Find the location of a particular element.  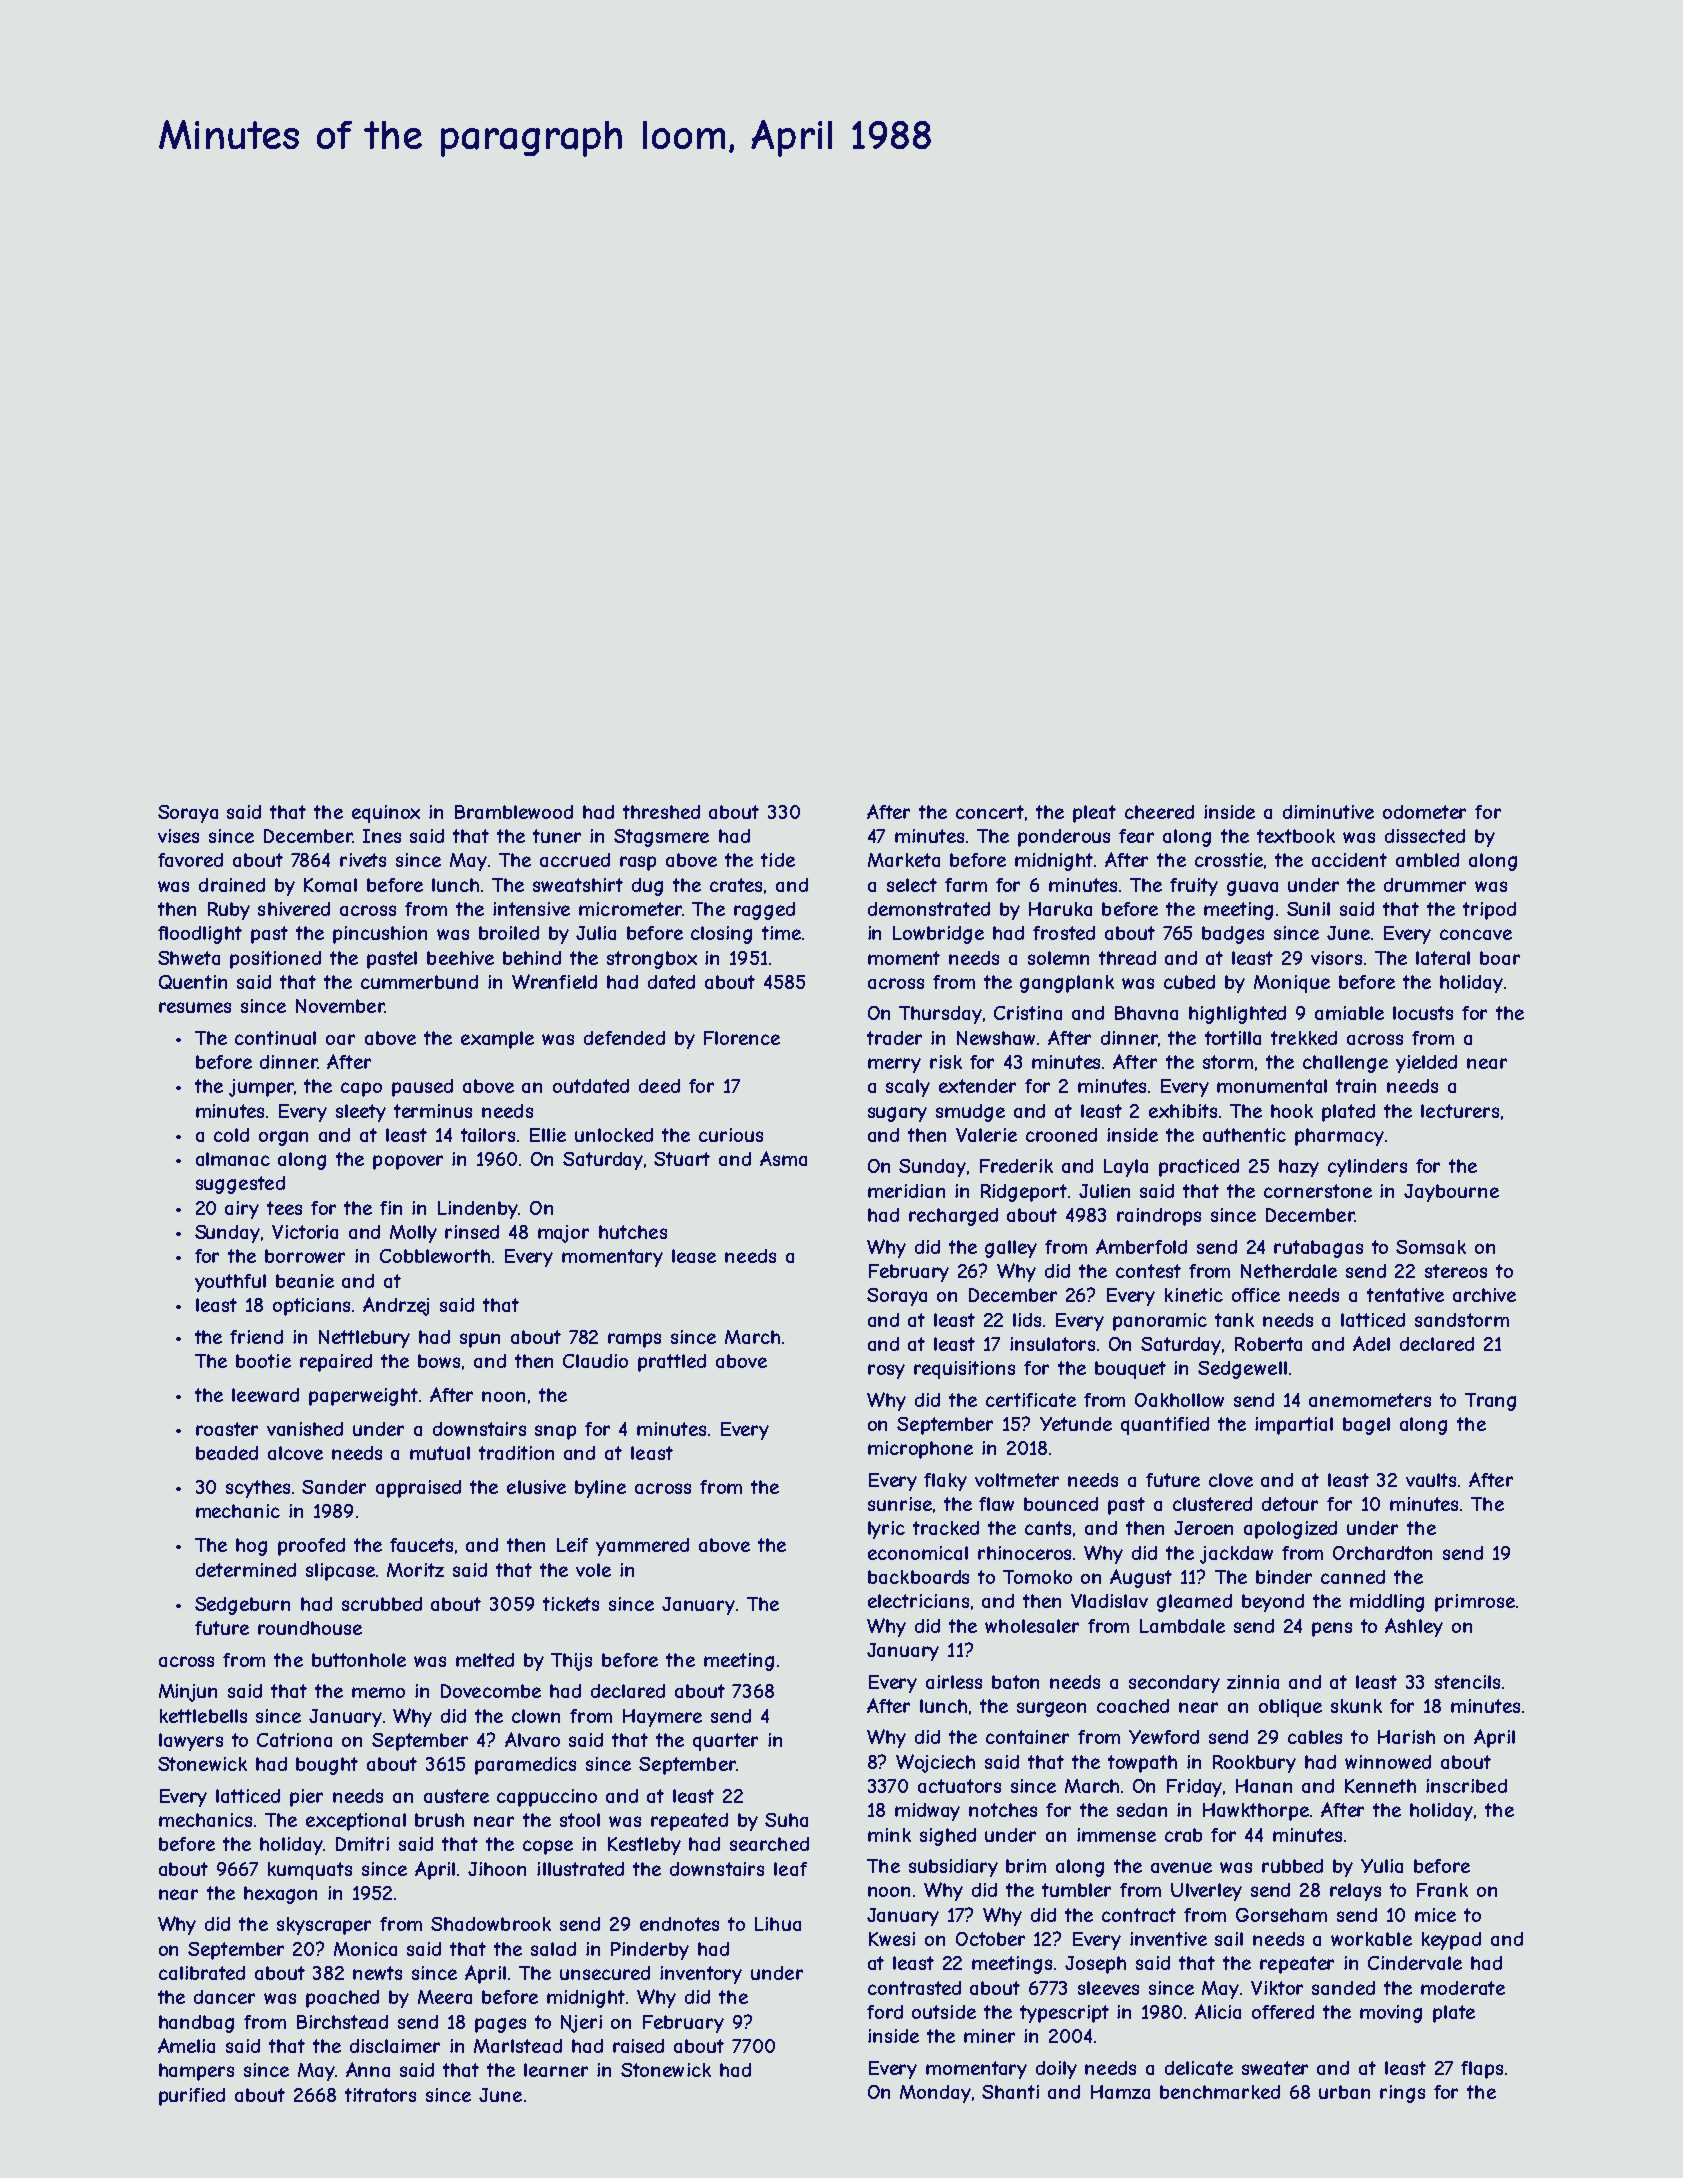

Bramblewood is located at coordinates (514, 812).
